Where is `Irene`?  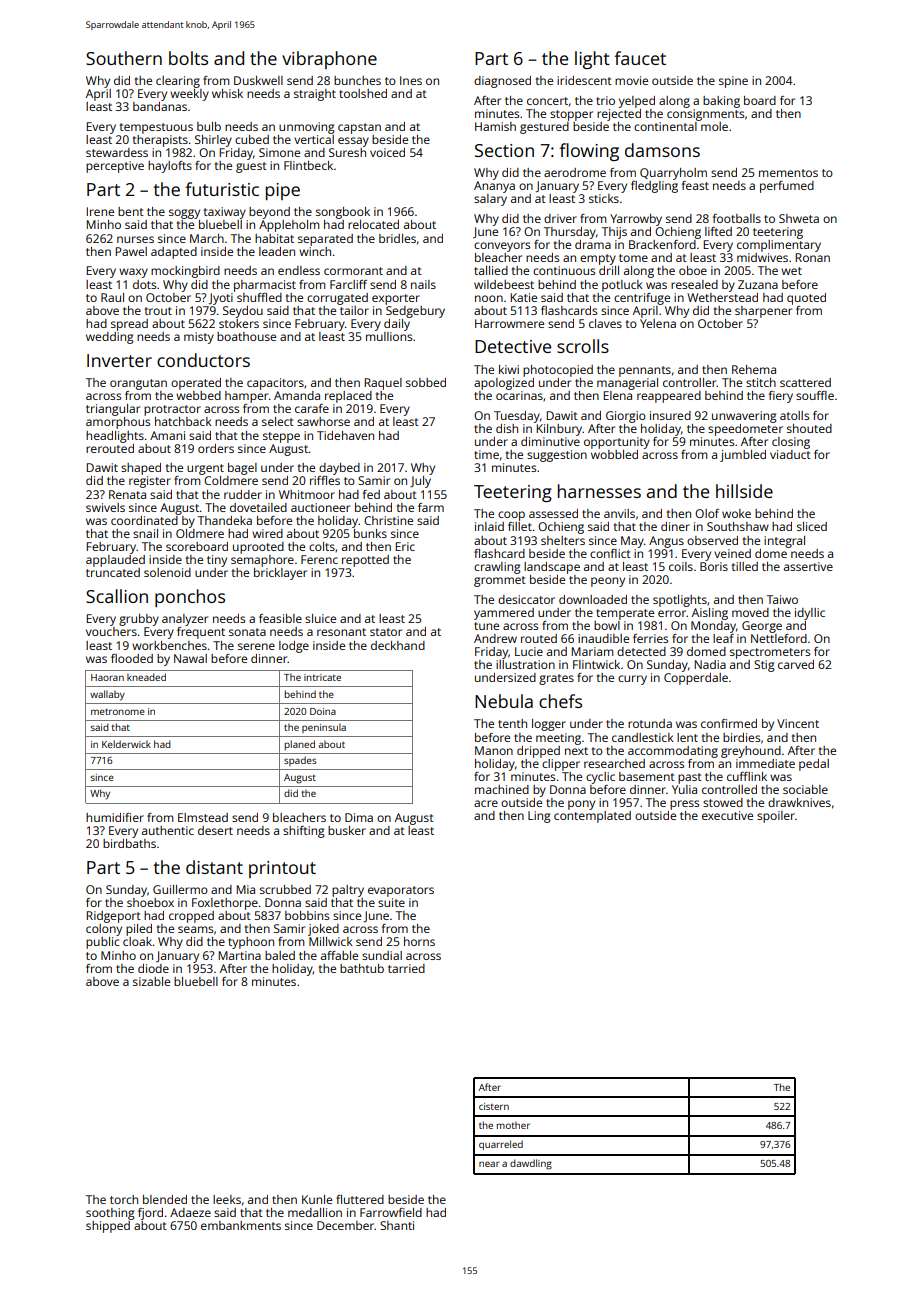
Irene is located at coordinates (100, 211).
